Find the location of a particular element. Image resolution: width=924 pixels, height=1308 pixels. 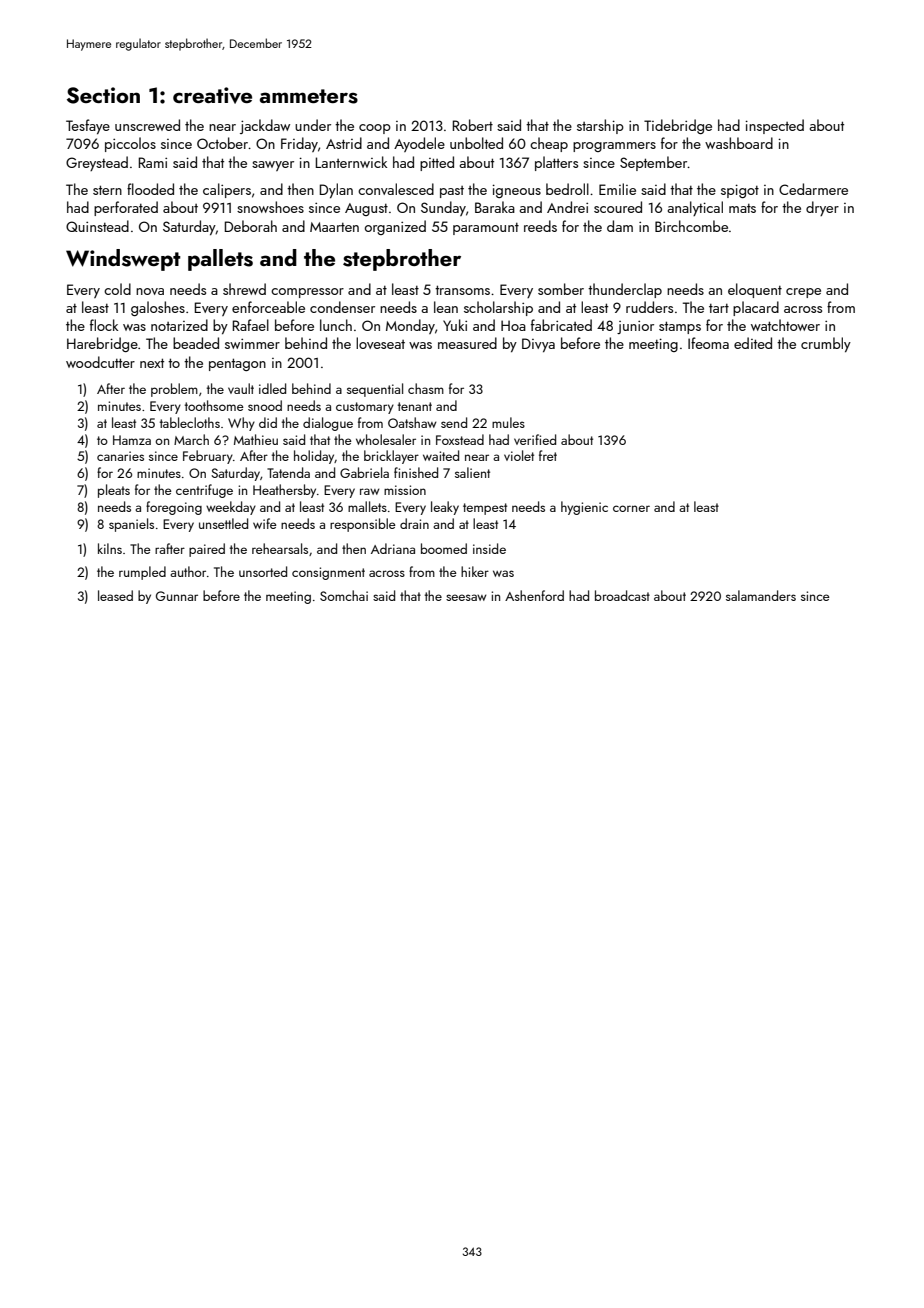

transoms is located at coordinates (462, 290).
